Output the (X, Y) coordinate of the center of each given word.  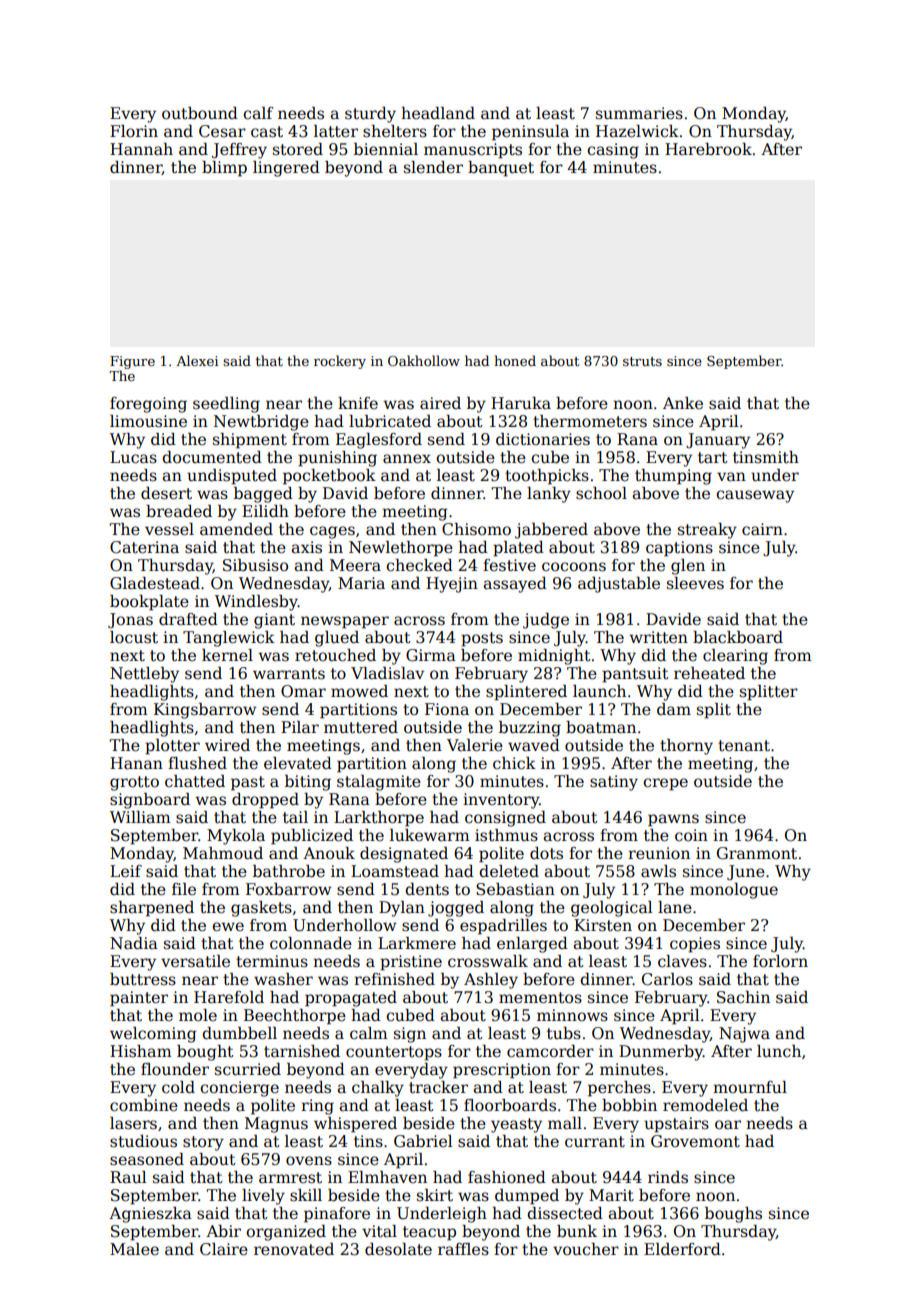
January (718, 441)
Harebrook (708, 149)
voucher (586, 1249)
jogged (456, 909)
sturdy (370, 115)
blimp (224, 169)
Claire (224, 1249)
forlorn (780, 961)
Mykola (236, 837)
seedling (226, 405)
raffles (463, 1249)
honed (515, 360)
